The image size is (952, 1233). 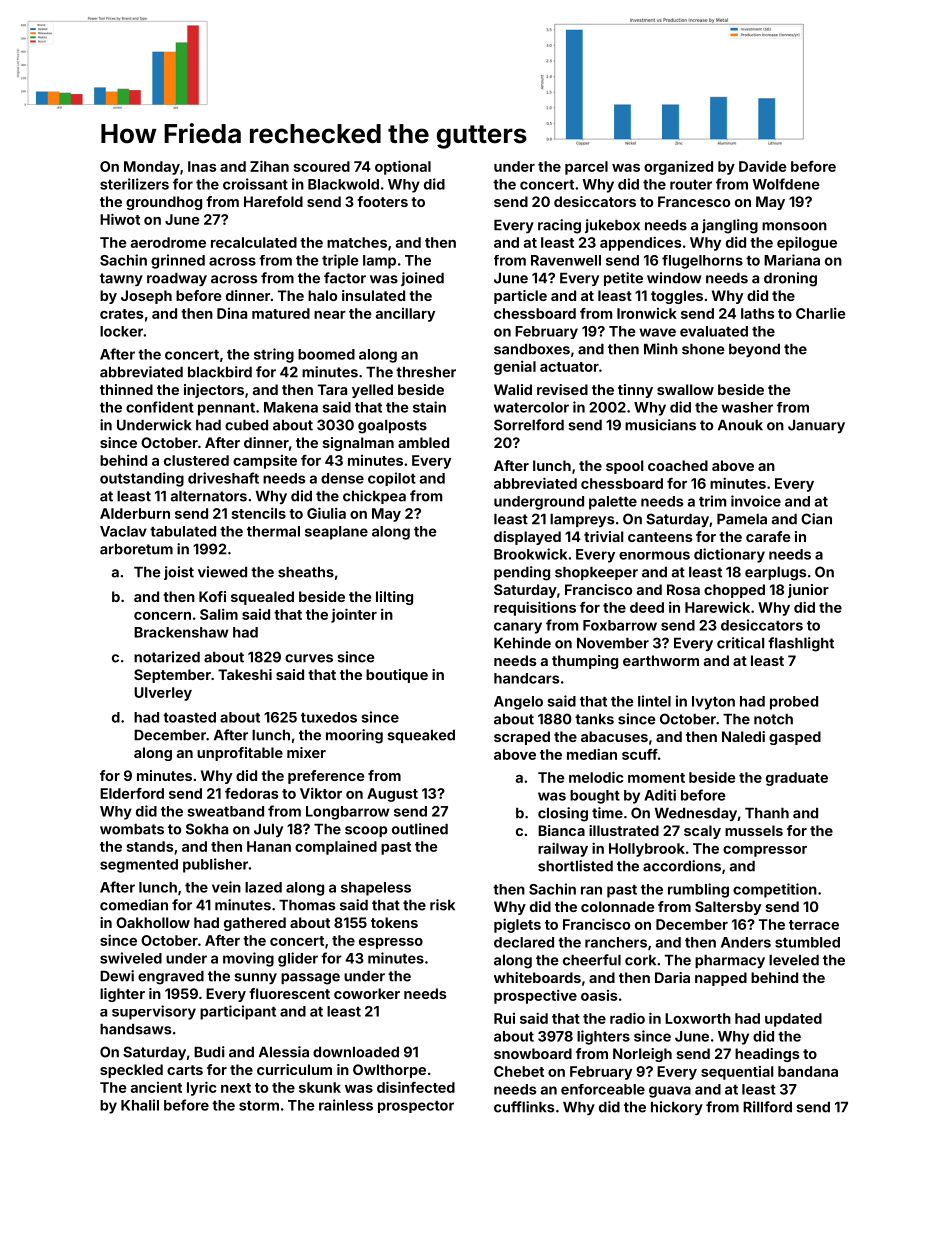 I want to click on cufflinks, so click(x=524, y=1107).
